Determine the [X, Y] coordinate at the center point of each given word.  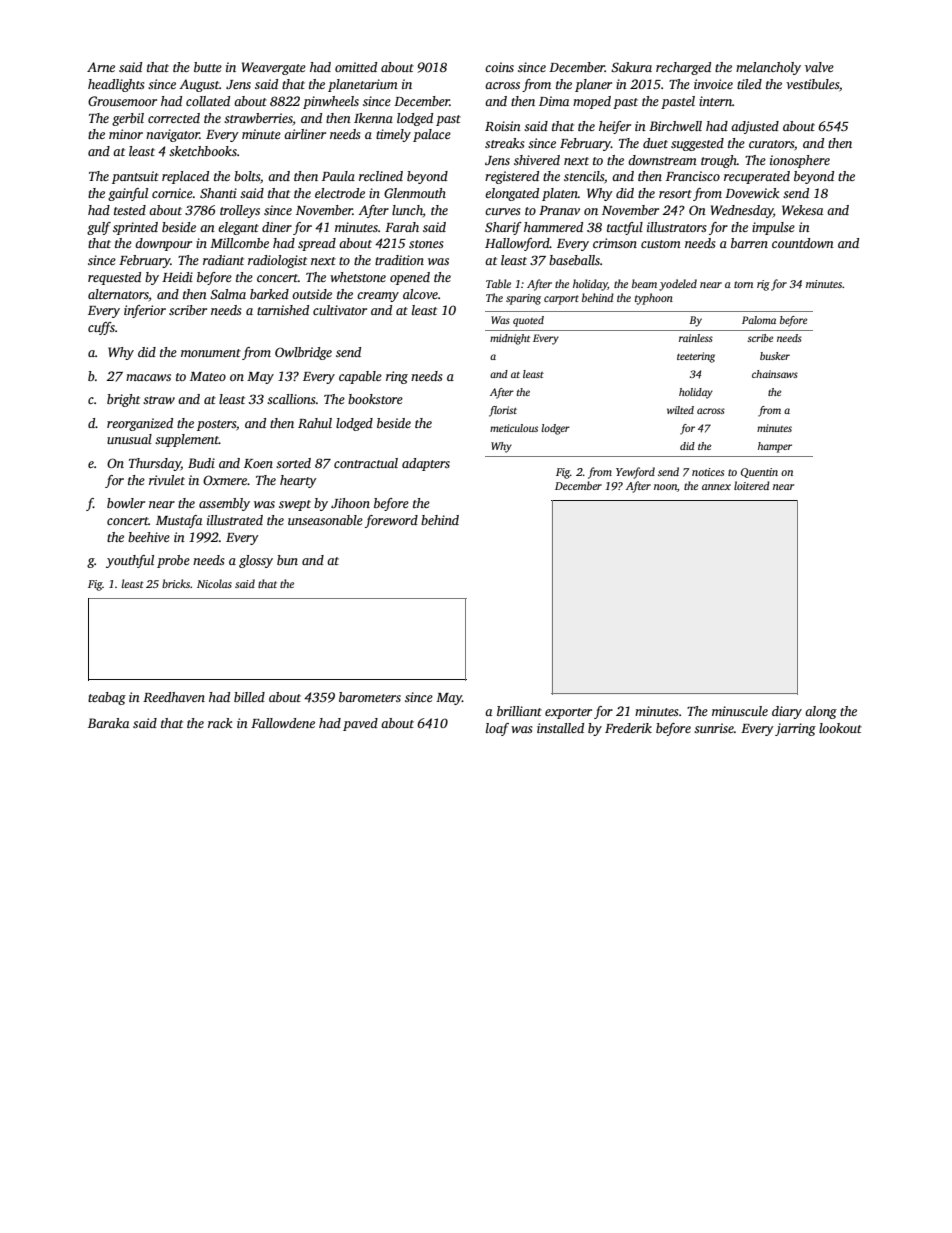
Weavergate [274, 68]
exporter [568, 713]
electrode [340, 193]
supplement [187, 440]
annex [716, 487]
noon [665, 487]
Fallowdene [283, 723]
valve [819, 67]
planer [593, 85]
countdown [803, 243]
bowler [126, 503]
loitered [752, 485]
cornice [172, 193]
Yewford [635, 473]
